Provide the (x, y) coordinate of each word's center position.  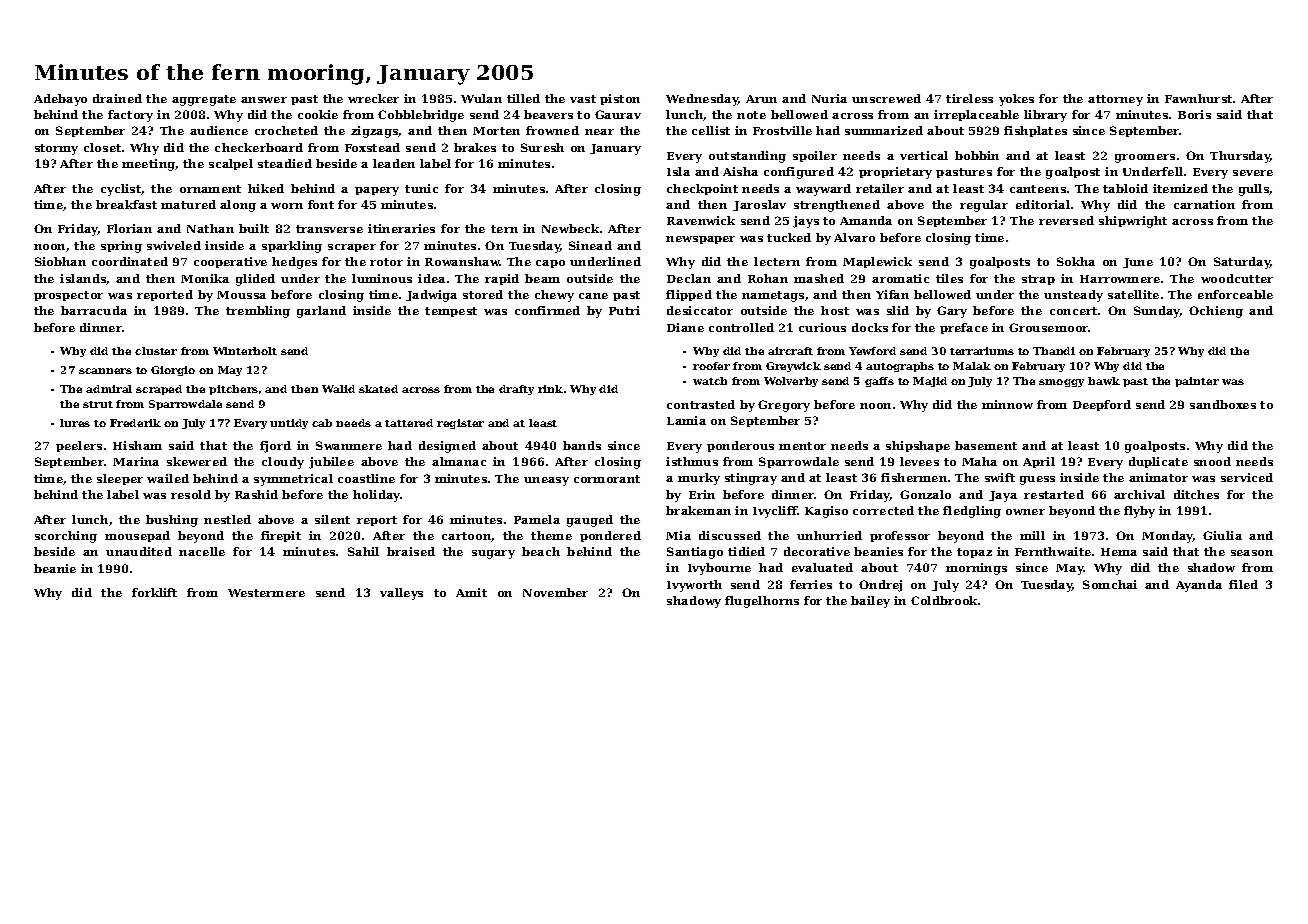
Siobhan (60, 261)
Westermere (266, 593)
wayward (823, 190)
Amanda (866, 220)
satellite (1133, 294)
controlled (741, 327)
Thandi (1054, 351)
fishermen (914, 477)
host (835, 310)
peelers (79, 446)
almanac (459, 461)
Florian (129, 228)
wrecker (373, 98)
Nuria (829, 98)
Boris (1194, 114)
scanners (105, 371)
